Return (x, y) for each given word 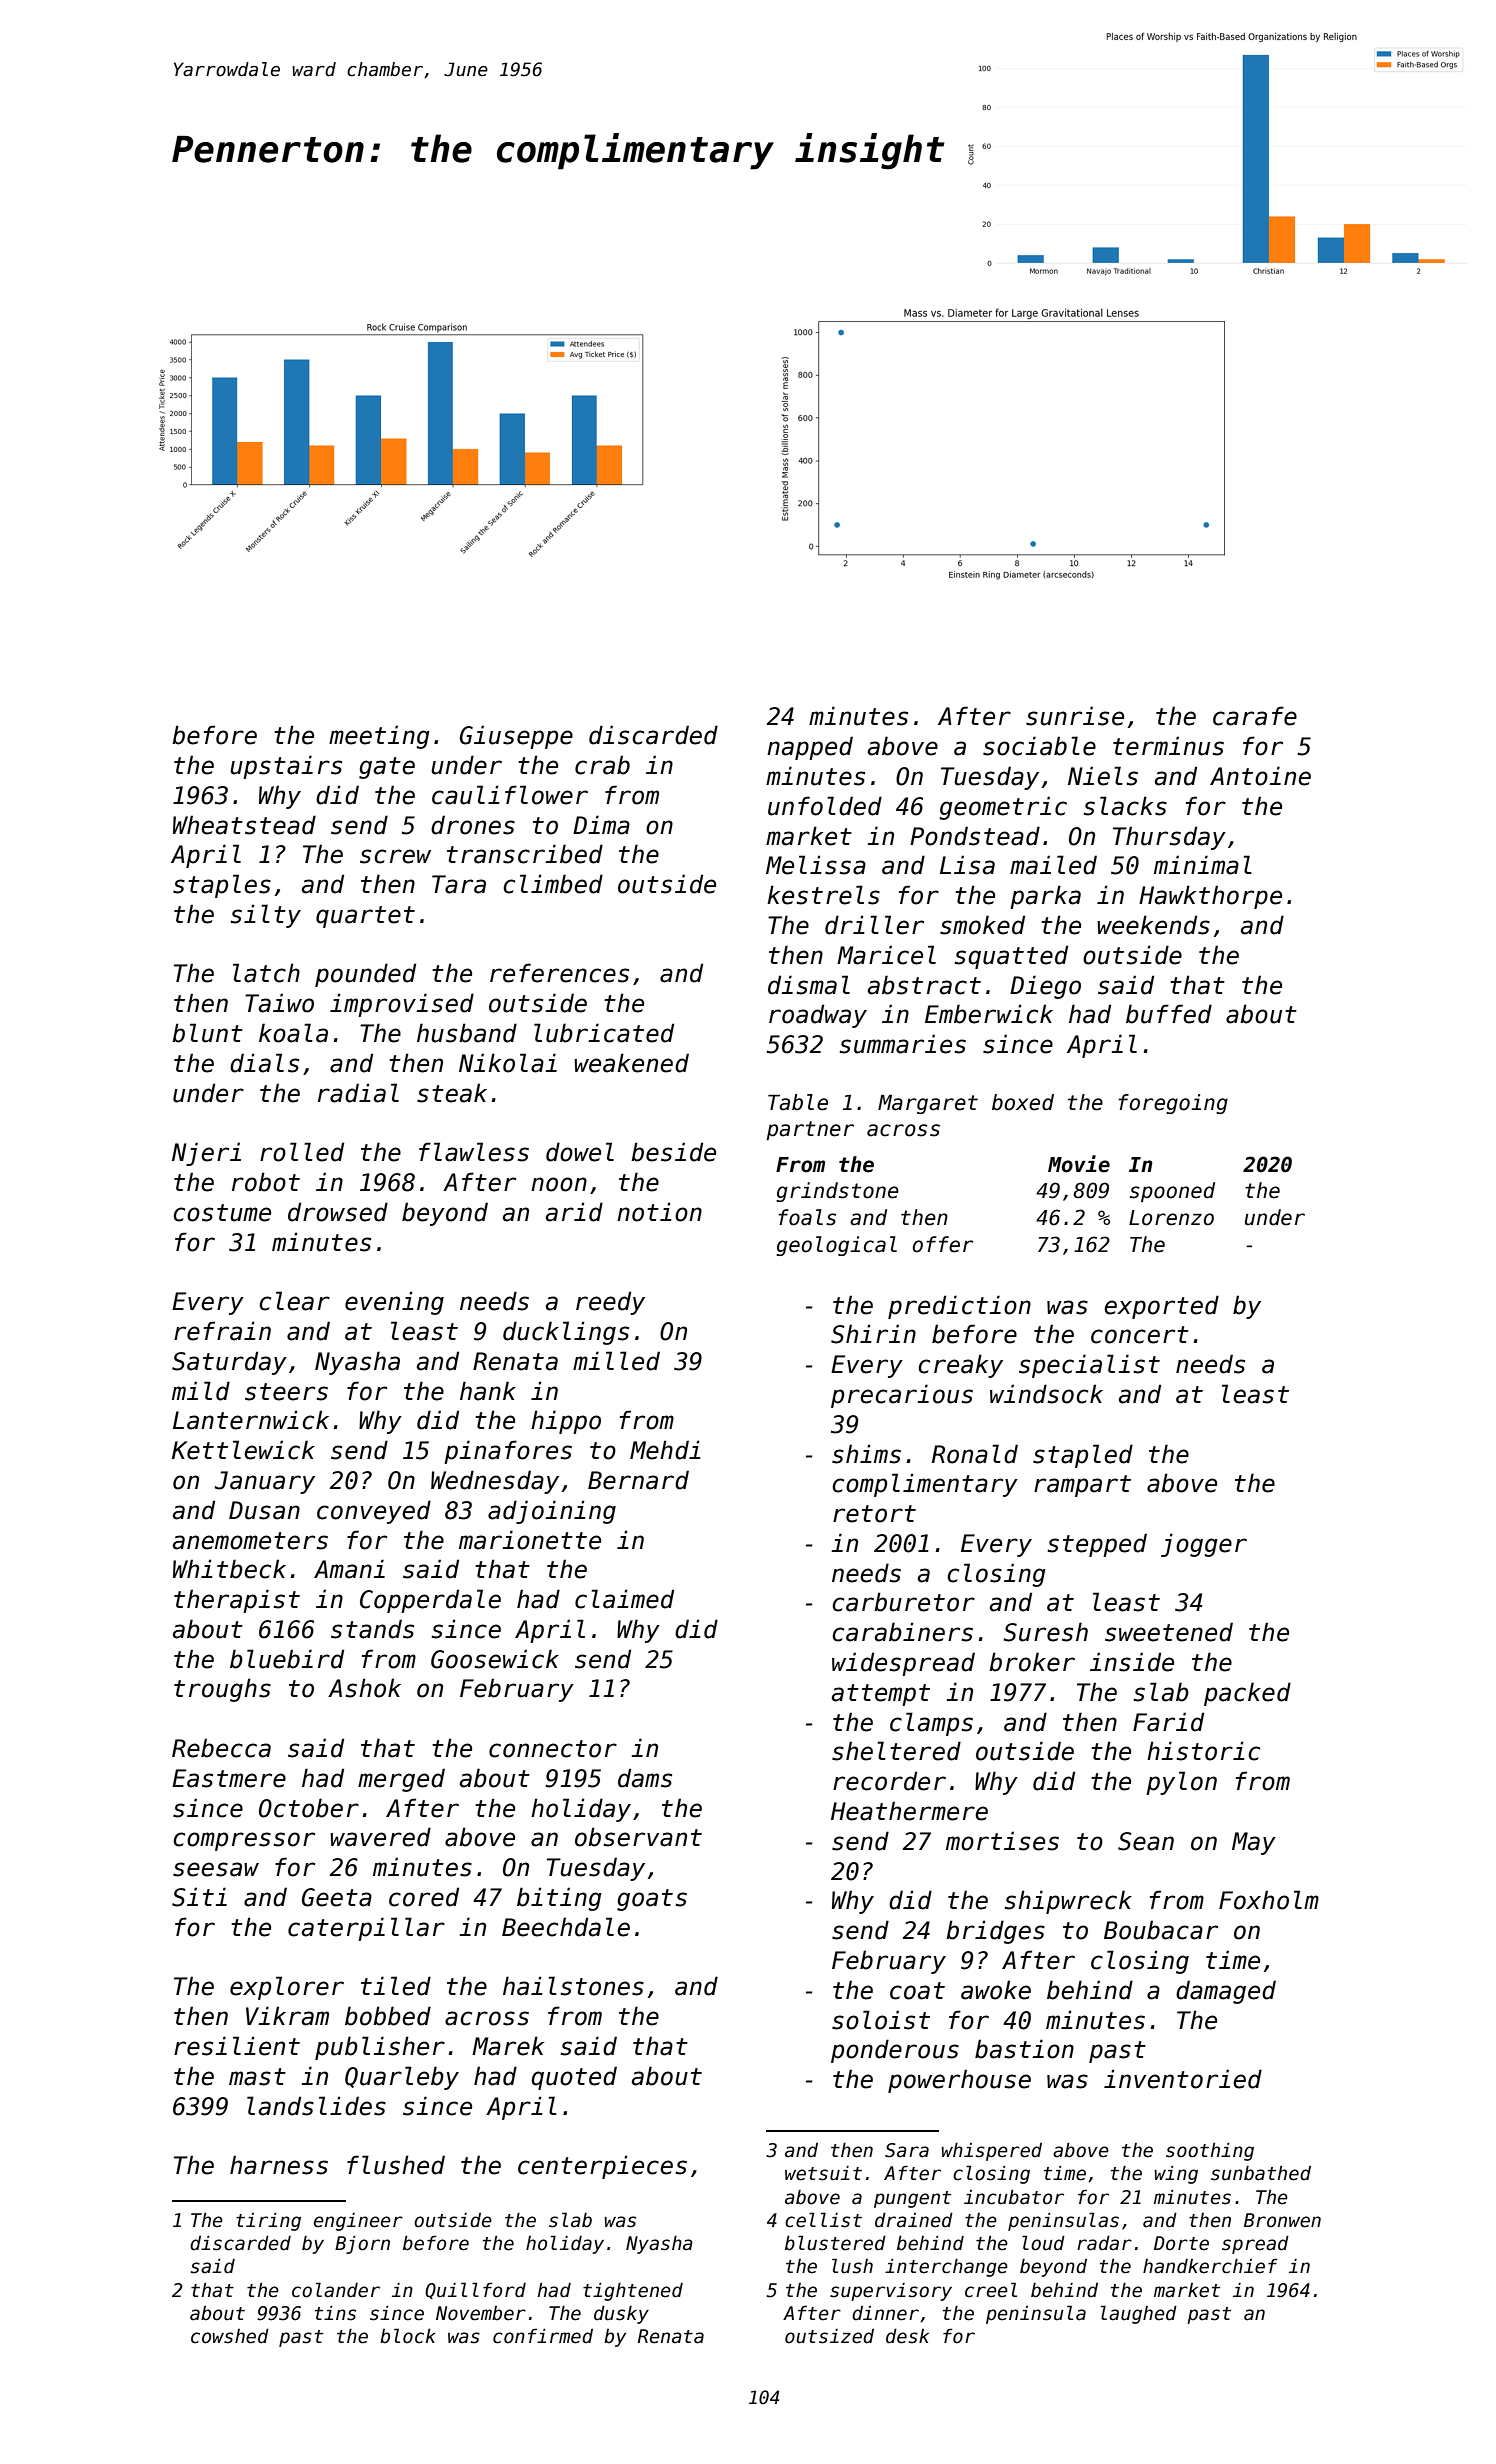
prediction (959, 1307)
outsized (829, 2336)
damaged (1226, 1992)
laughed (1139, 2314)
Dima (601, 825)
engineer (358, 2222)
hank (488, 1391)
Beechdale (566, 1927)
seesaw (216, 1869)
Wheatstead (244, 825)
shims (866, 1454)
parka (1045, 897)
